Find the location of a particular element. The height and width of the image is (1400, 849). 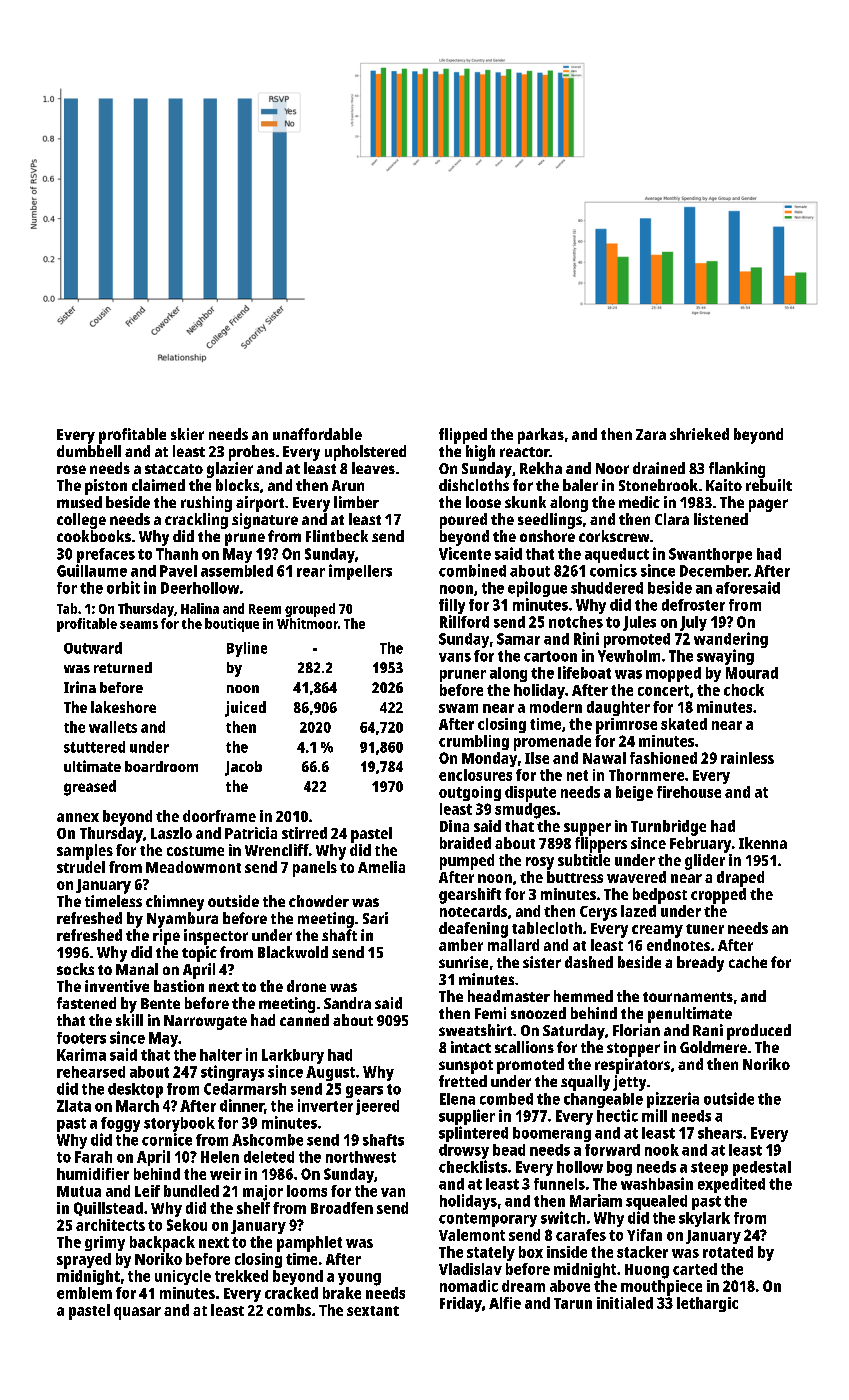

Noor is located at coordinates (612, 468).
